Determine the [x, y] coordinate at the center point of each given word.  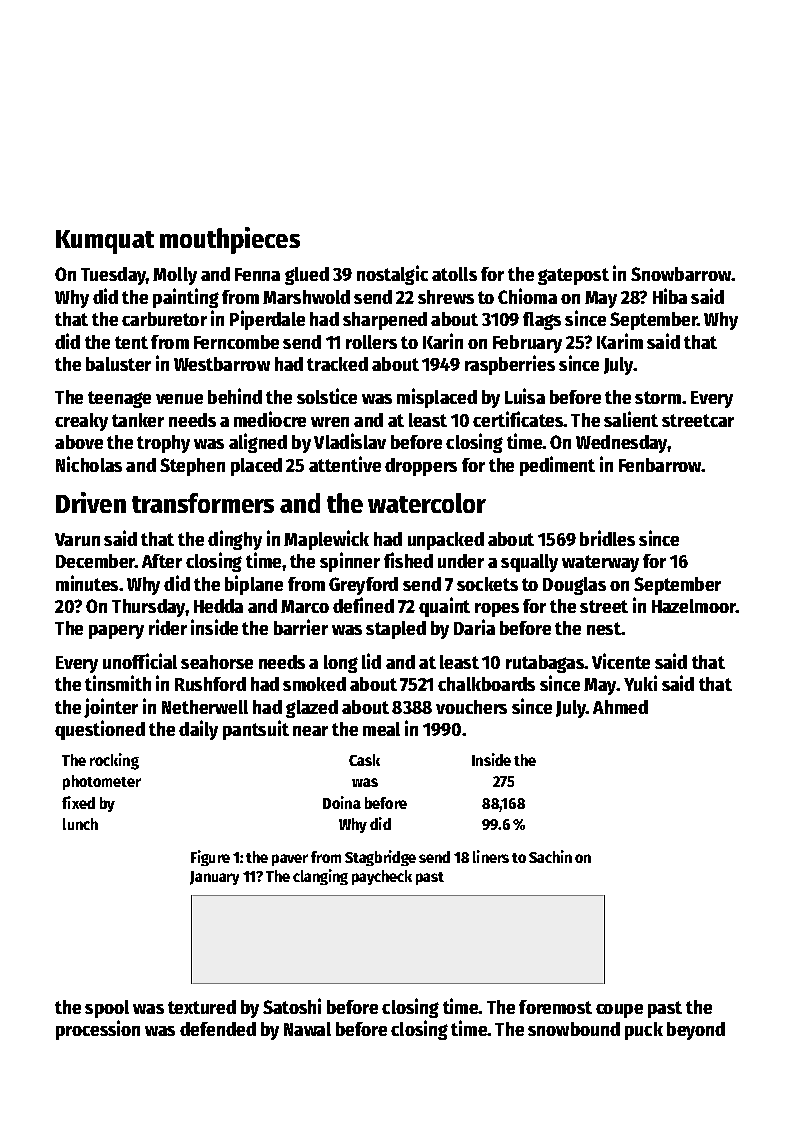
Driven [91, 502]
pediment [557, 466]
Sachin [550, 856]
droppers [421, 467]
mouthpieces [230, 240]
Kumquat [105, 242]
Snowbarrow [681, 274]
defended [218, 1029]
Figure [210, 858]
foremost [555, 1007]
